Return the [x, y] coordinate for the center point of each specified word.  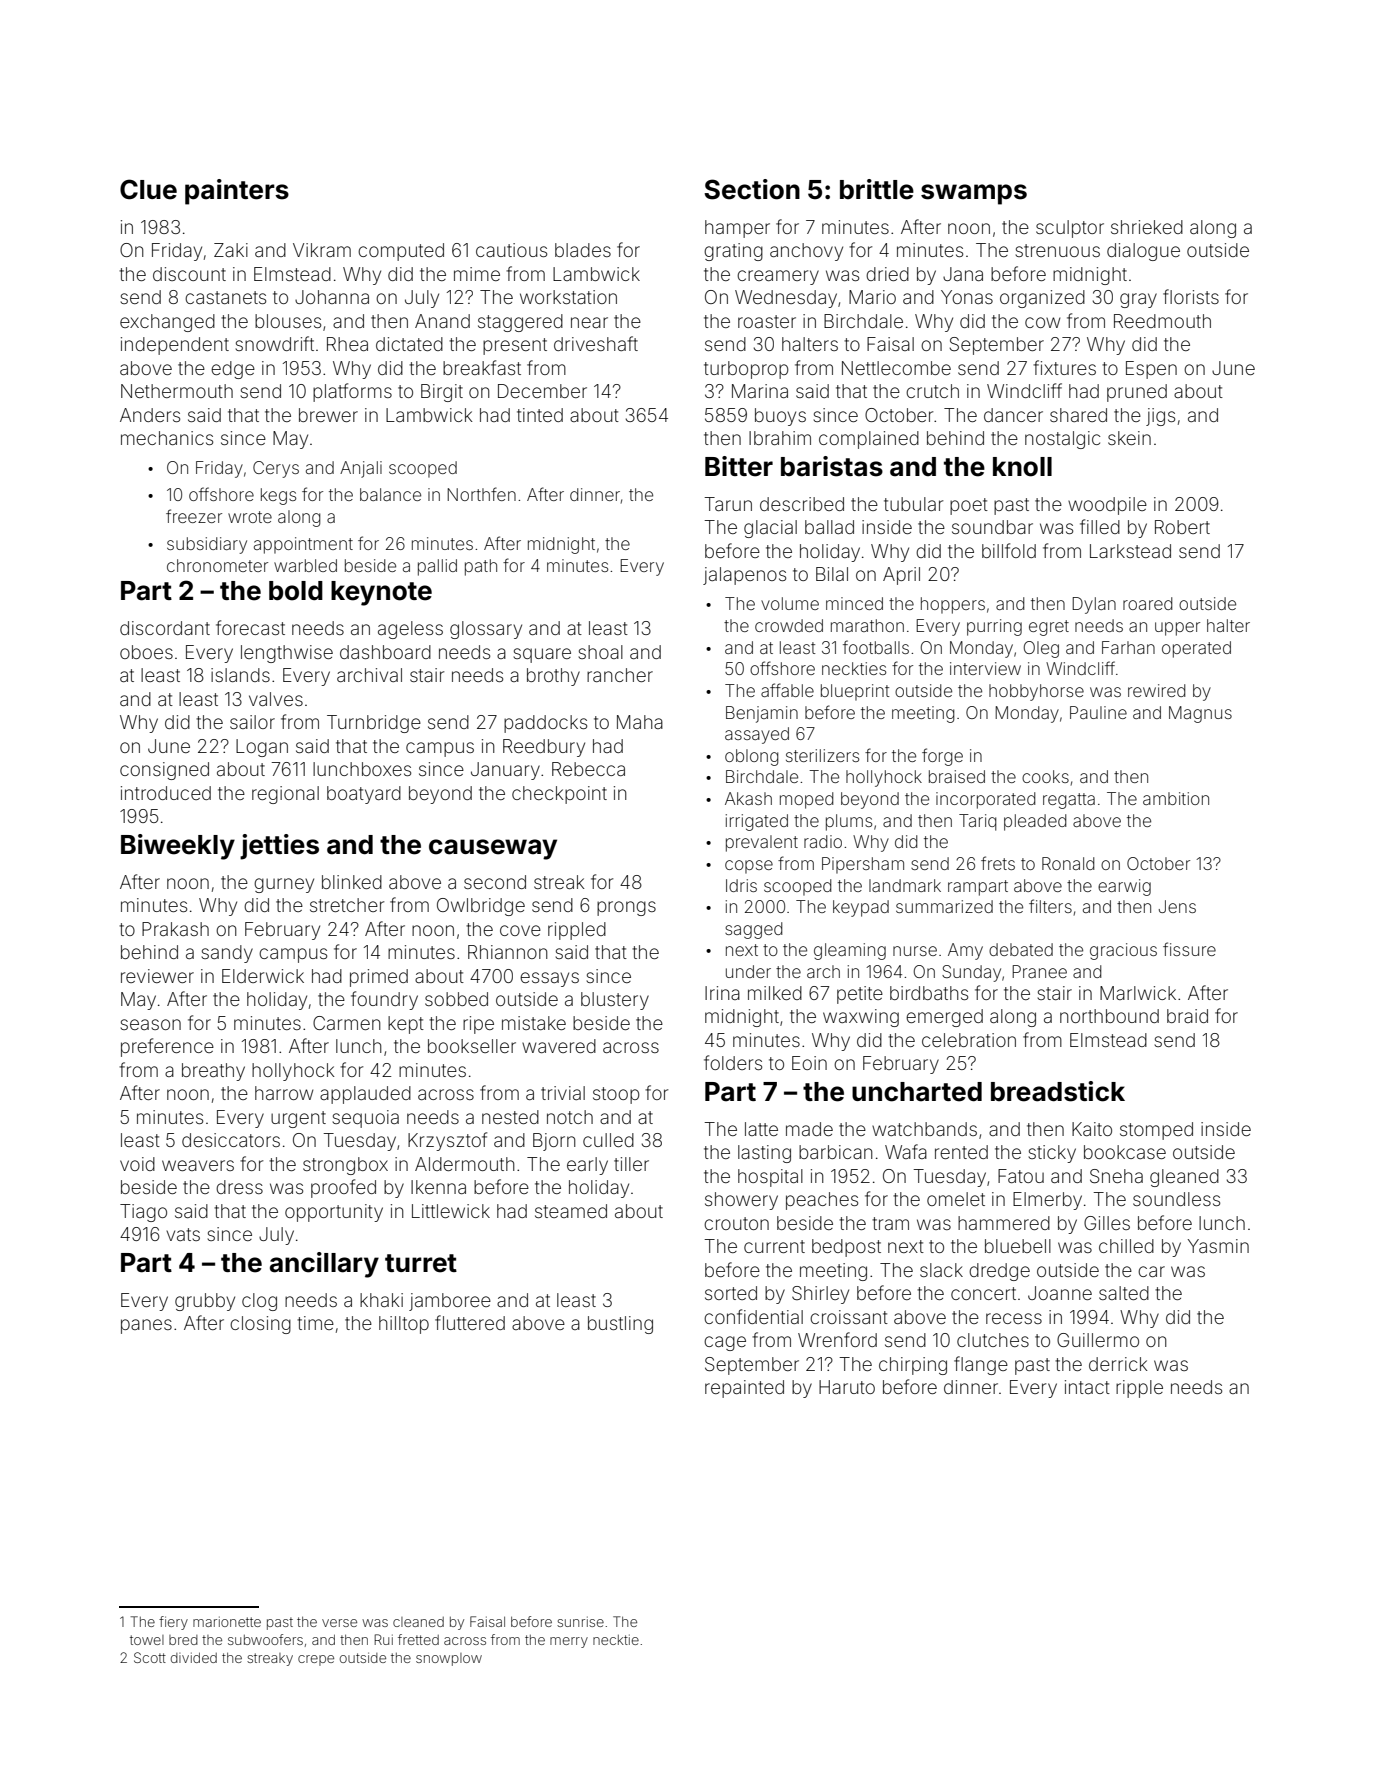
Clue [148, 189]
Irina [722, 993]
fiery [173, 1623]
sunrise [580, 1621]
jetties [279, 847]
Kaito [1092, 1129]
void [137, 1164]
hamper [737, 229]
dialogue [1143, 252]
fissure [1189, 949]
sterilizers [822, 755]
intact [1087, 1387]
